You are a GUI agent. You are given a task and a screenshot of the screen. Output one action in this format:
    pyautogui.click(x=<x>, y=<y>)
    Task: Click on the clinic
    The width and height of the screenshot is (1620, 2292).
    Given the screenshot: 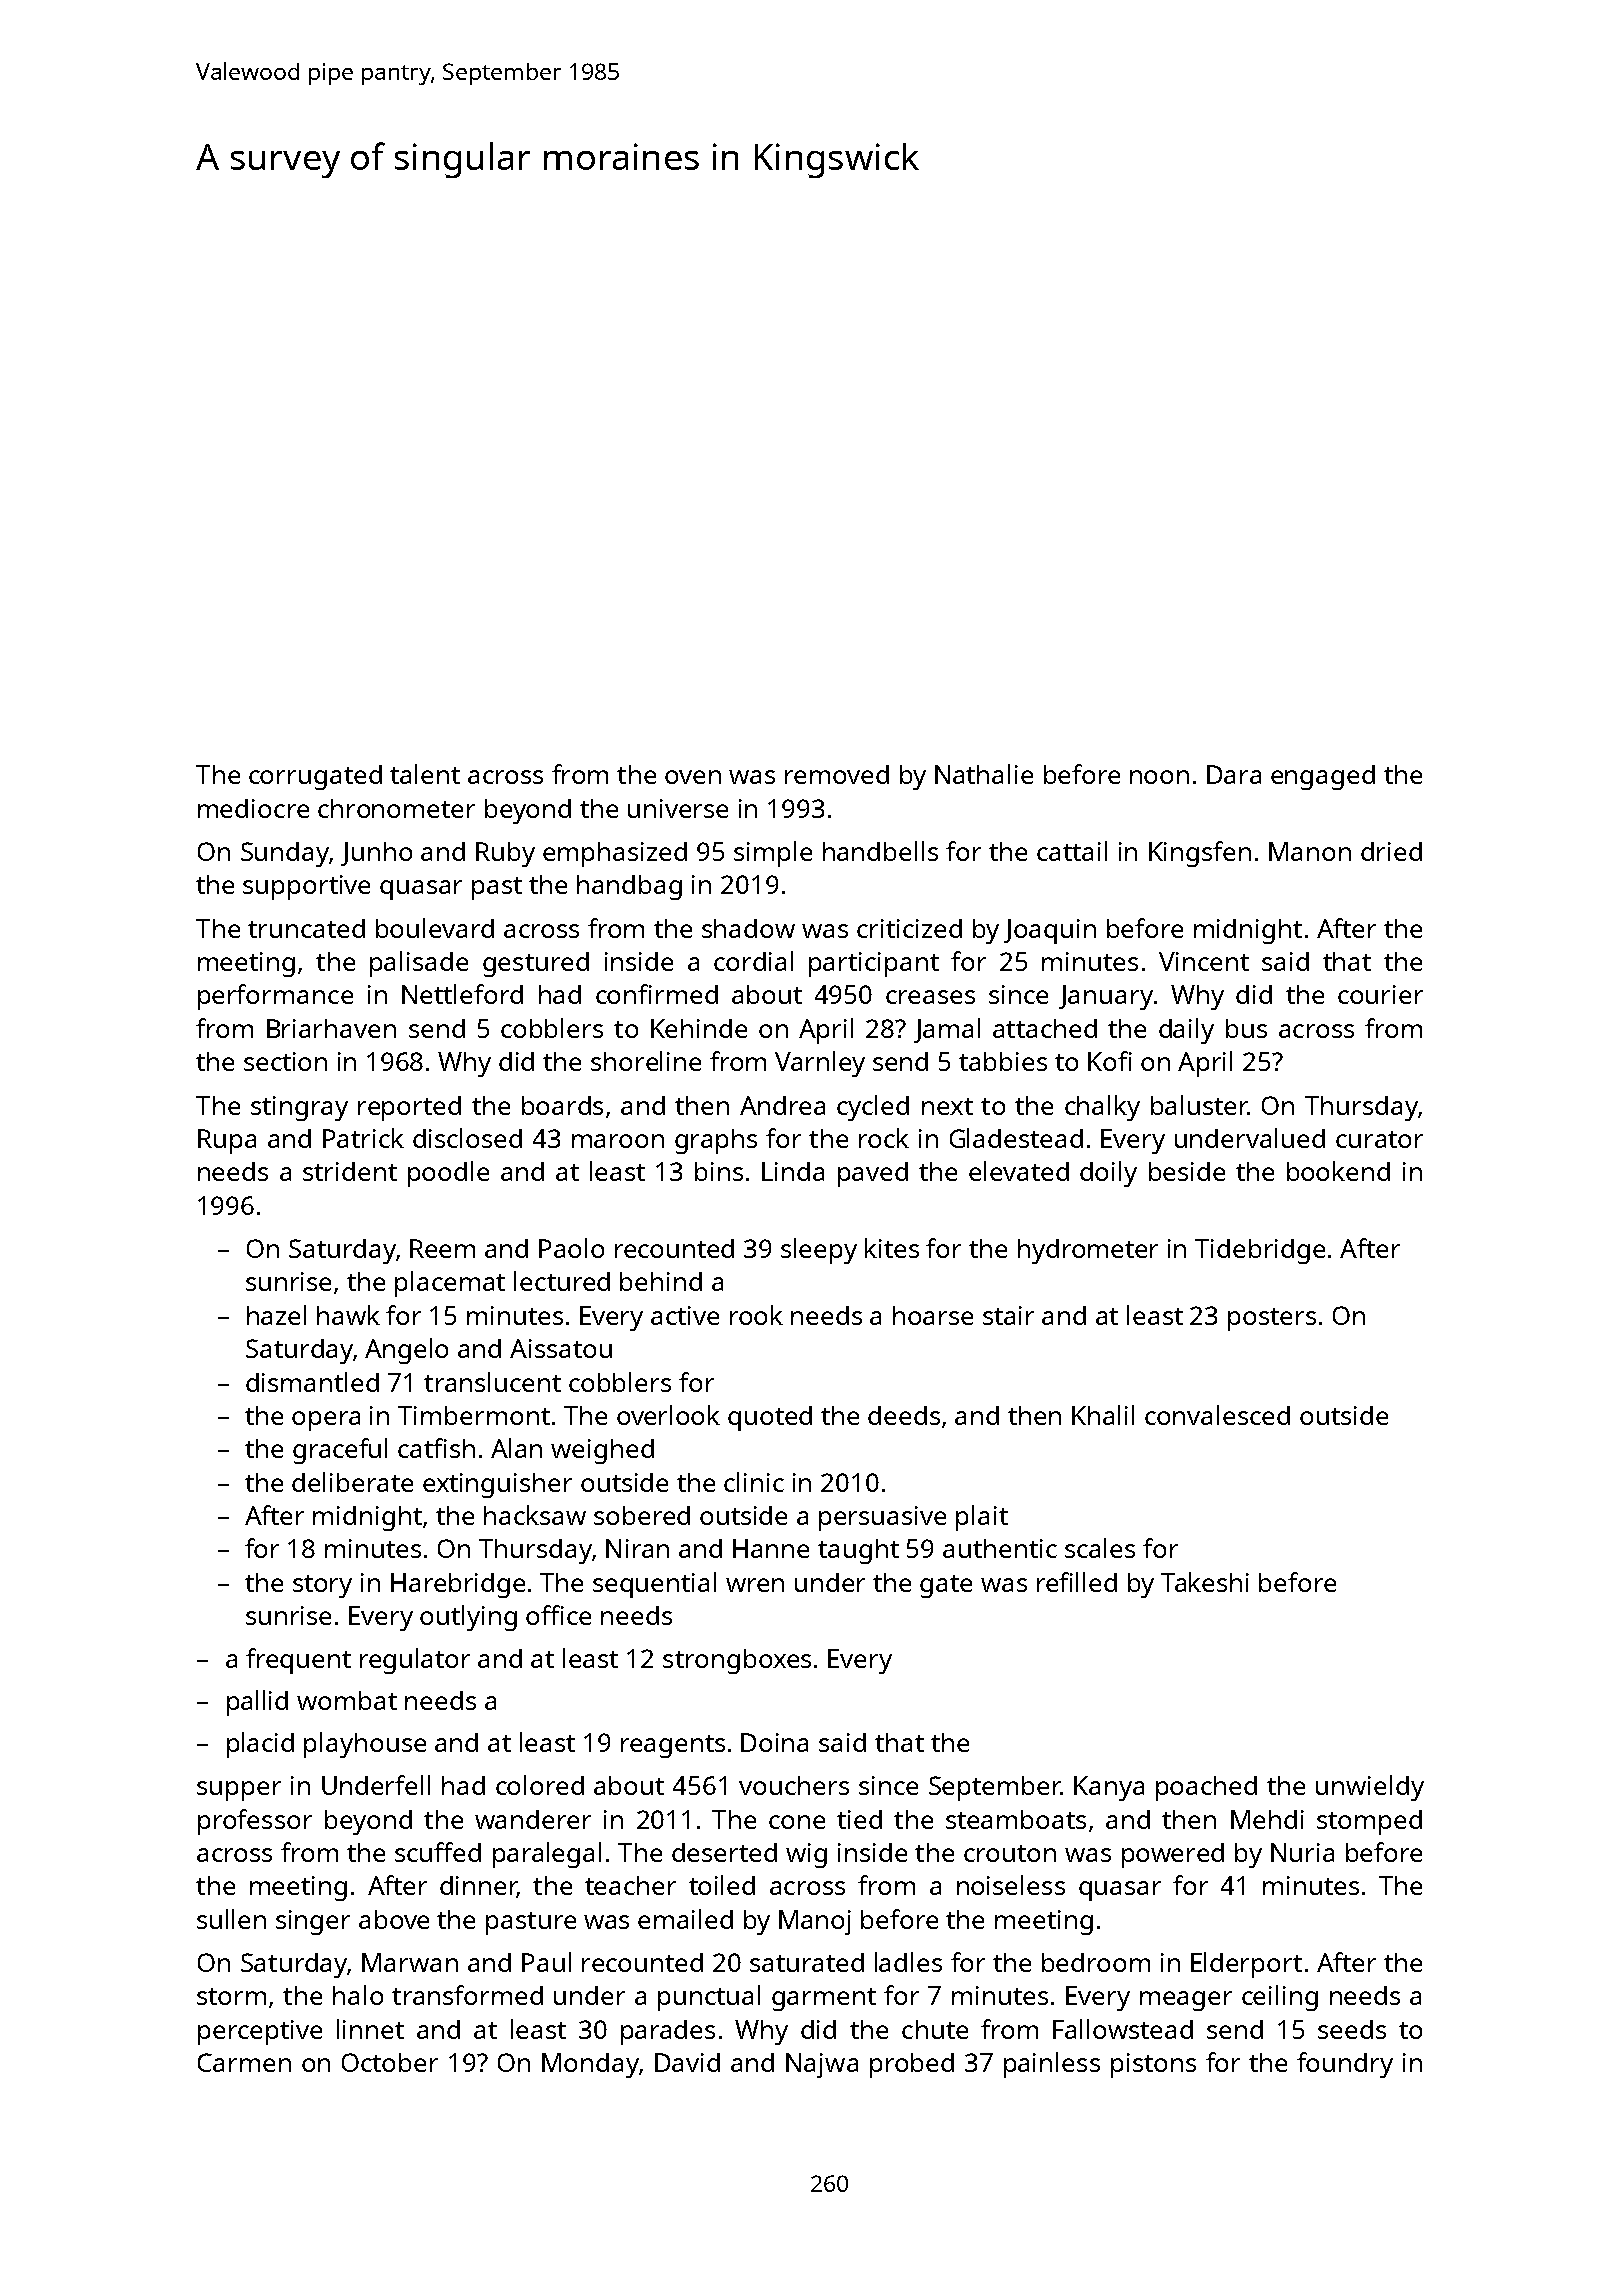 What is the action you would take?
    pyautogui.click(x=754, y=1482)
